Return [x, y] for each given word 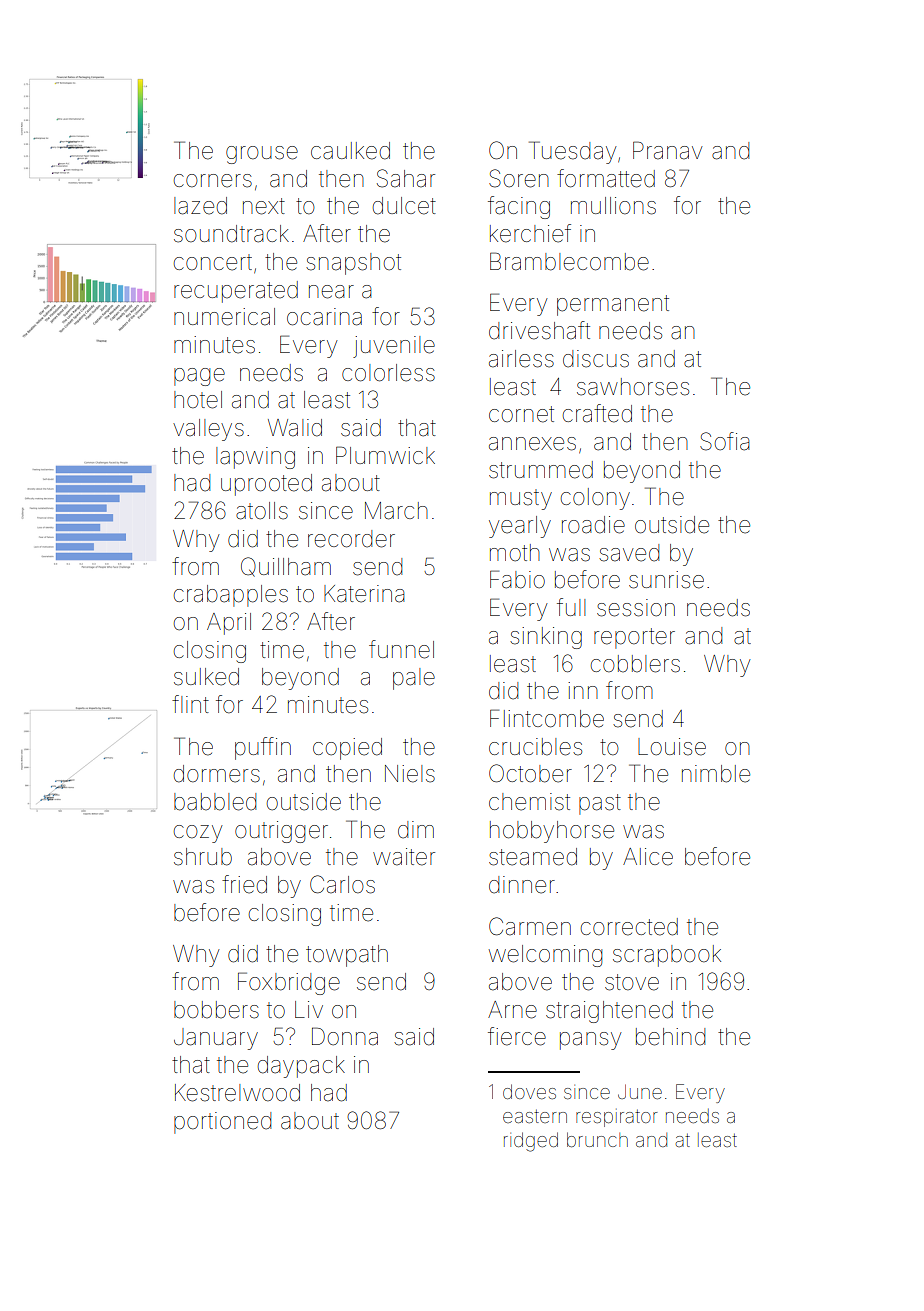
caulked [350, 151]
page [199, 377]
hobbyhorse [552, 832]
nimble [716, 774]
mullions [613, 206]
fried [244, 884]
